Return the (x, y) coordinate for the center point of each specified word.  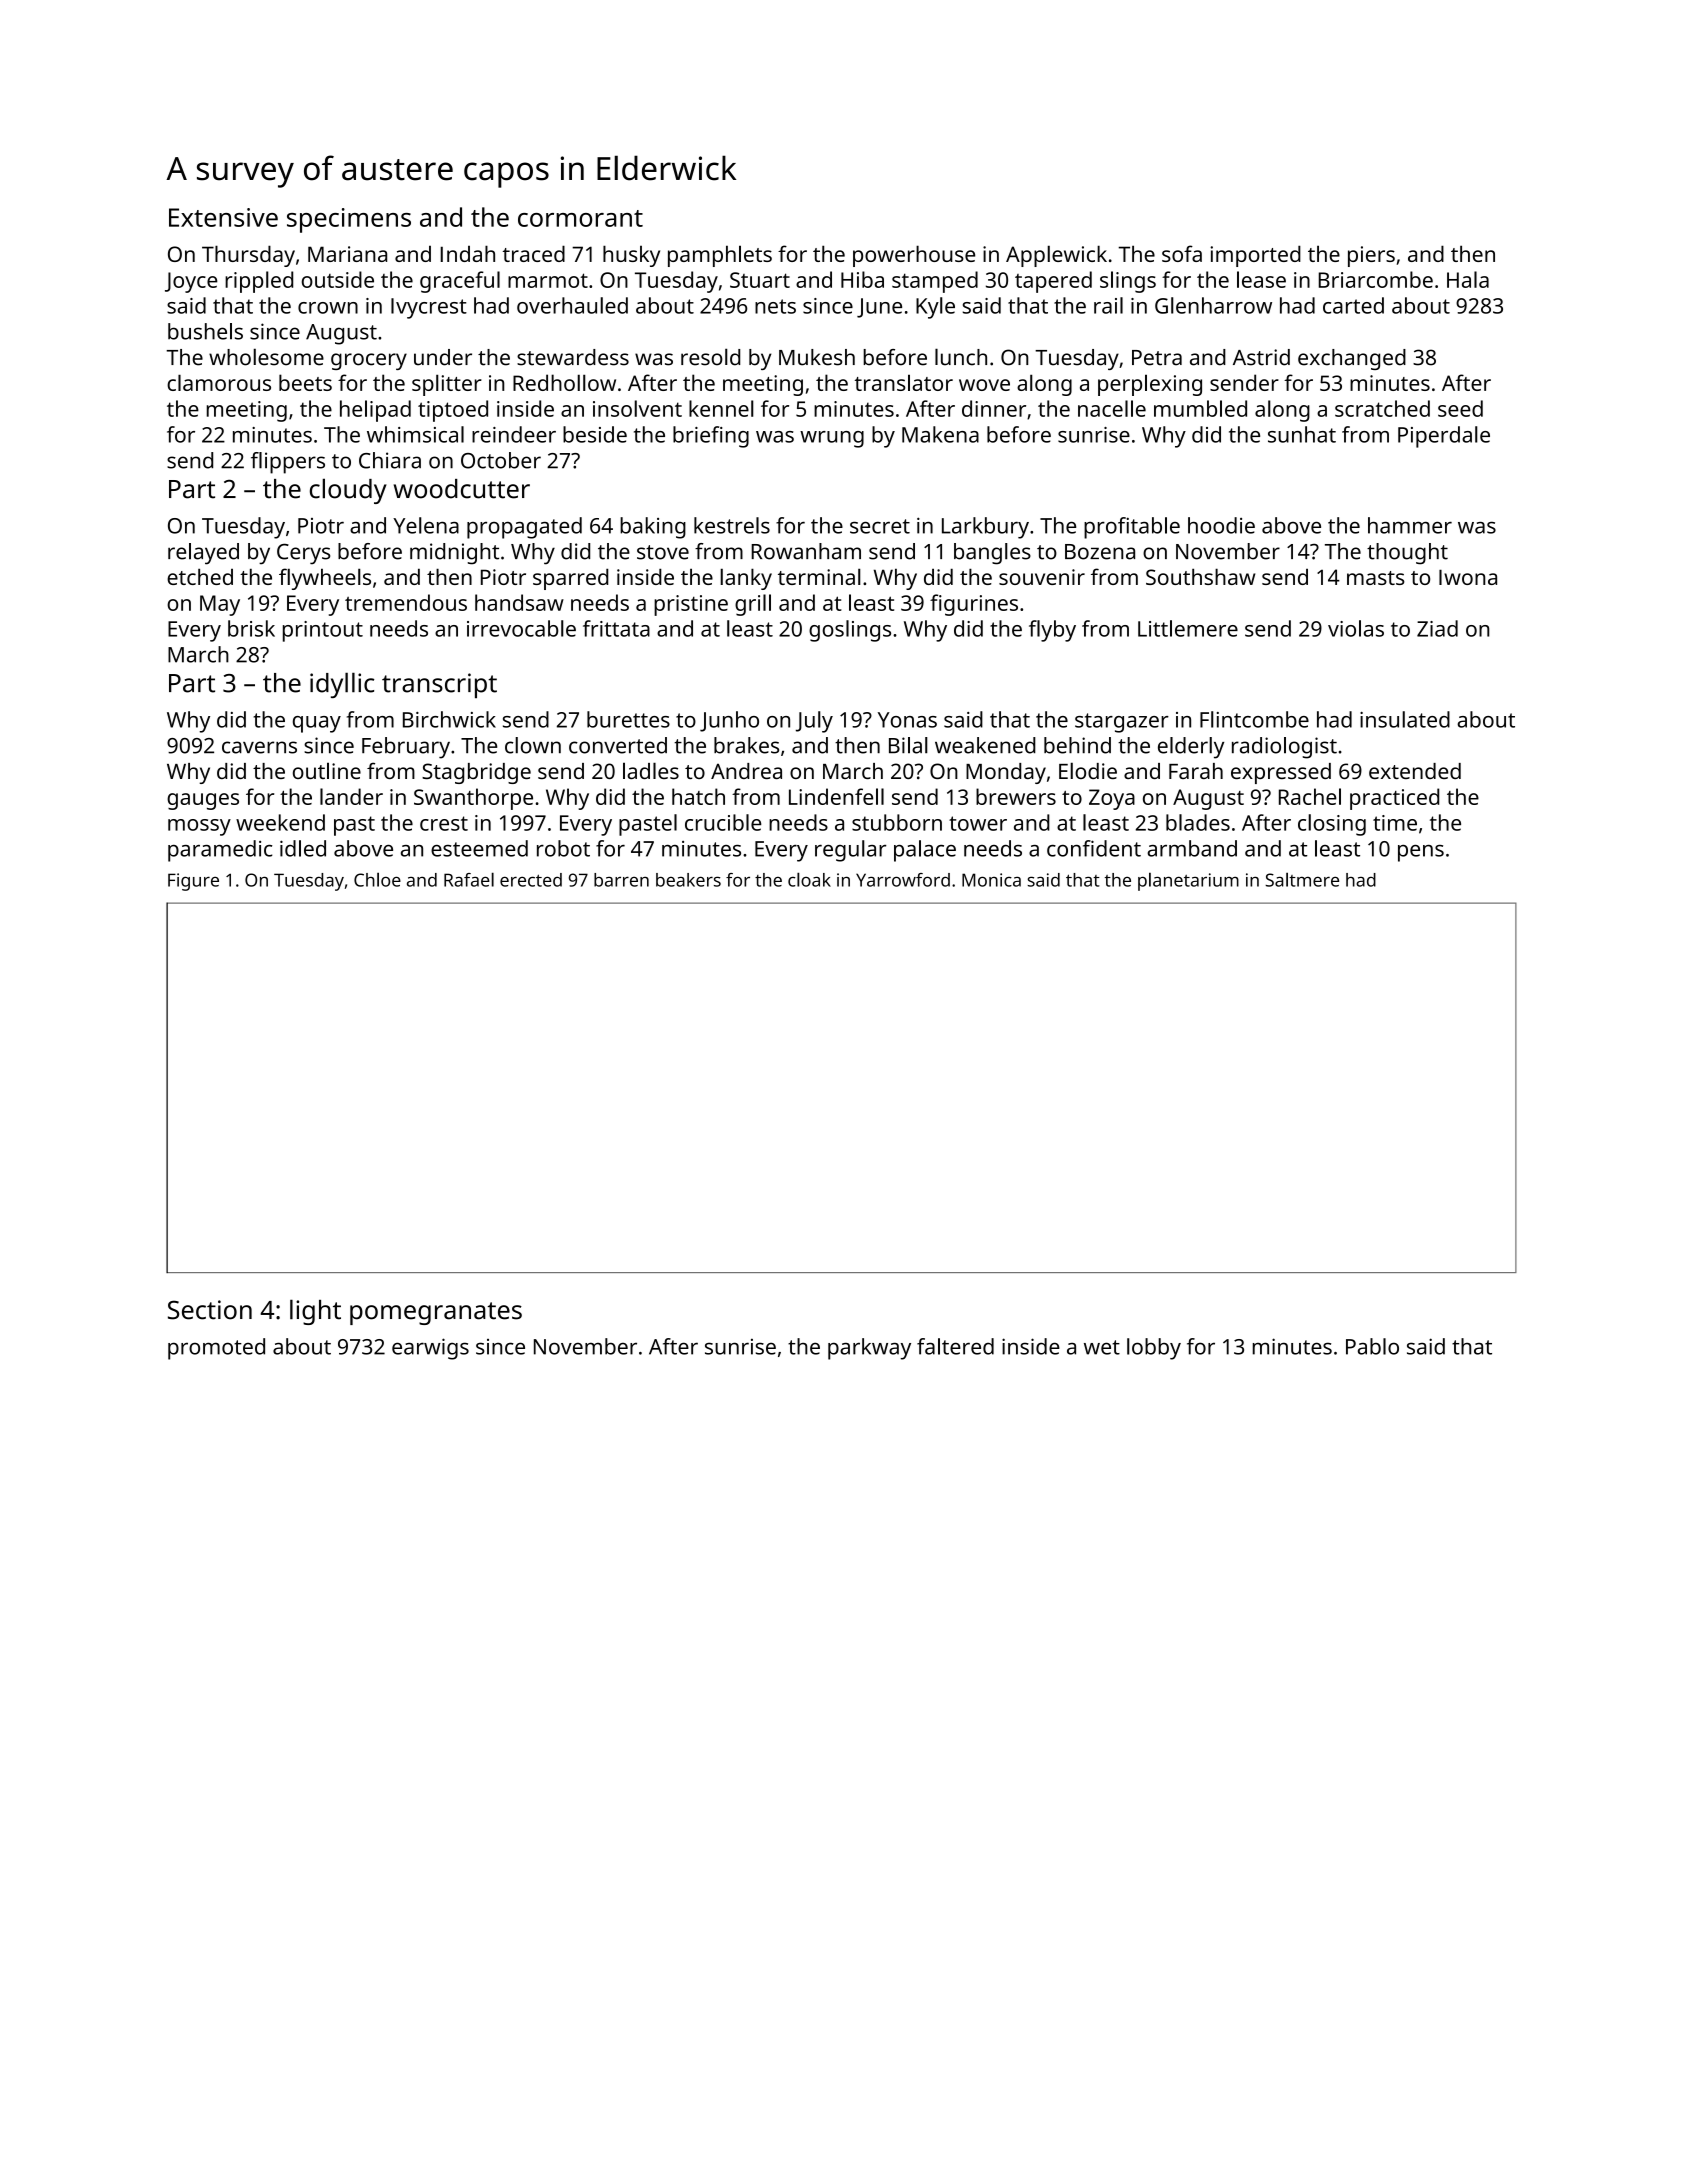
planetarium (1188, 881)
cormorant (580, 218)
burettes (628, 719)
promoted (216, 1349)
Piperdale (1444, 437)
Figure (193, 882)
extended (1415, 771)
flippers (288, 463)
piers (1371, 256)
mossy (199, 827)
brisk (251, 628)
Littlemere (1188, 628)
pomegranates (436, 1313)
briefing (711, 437)
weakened (985, 745)
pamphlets (720, 256)
